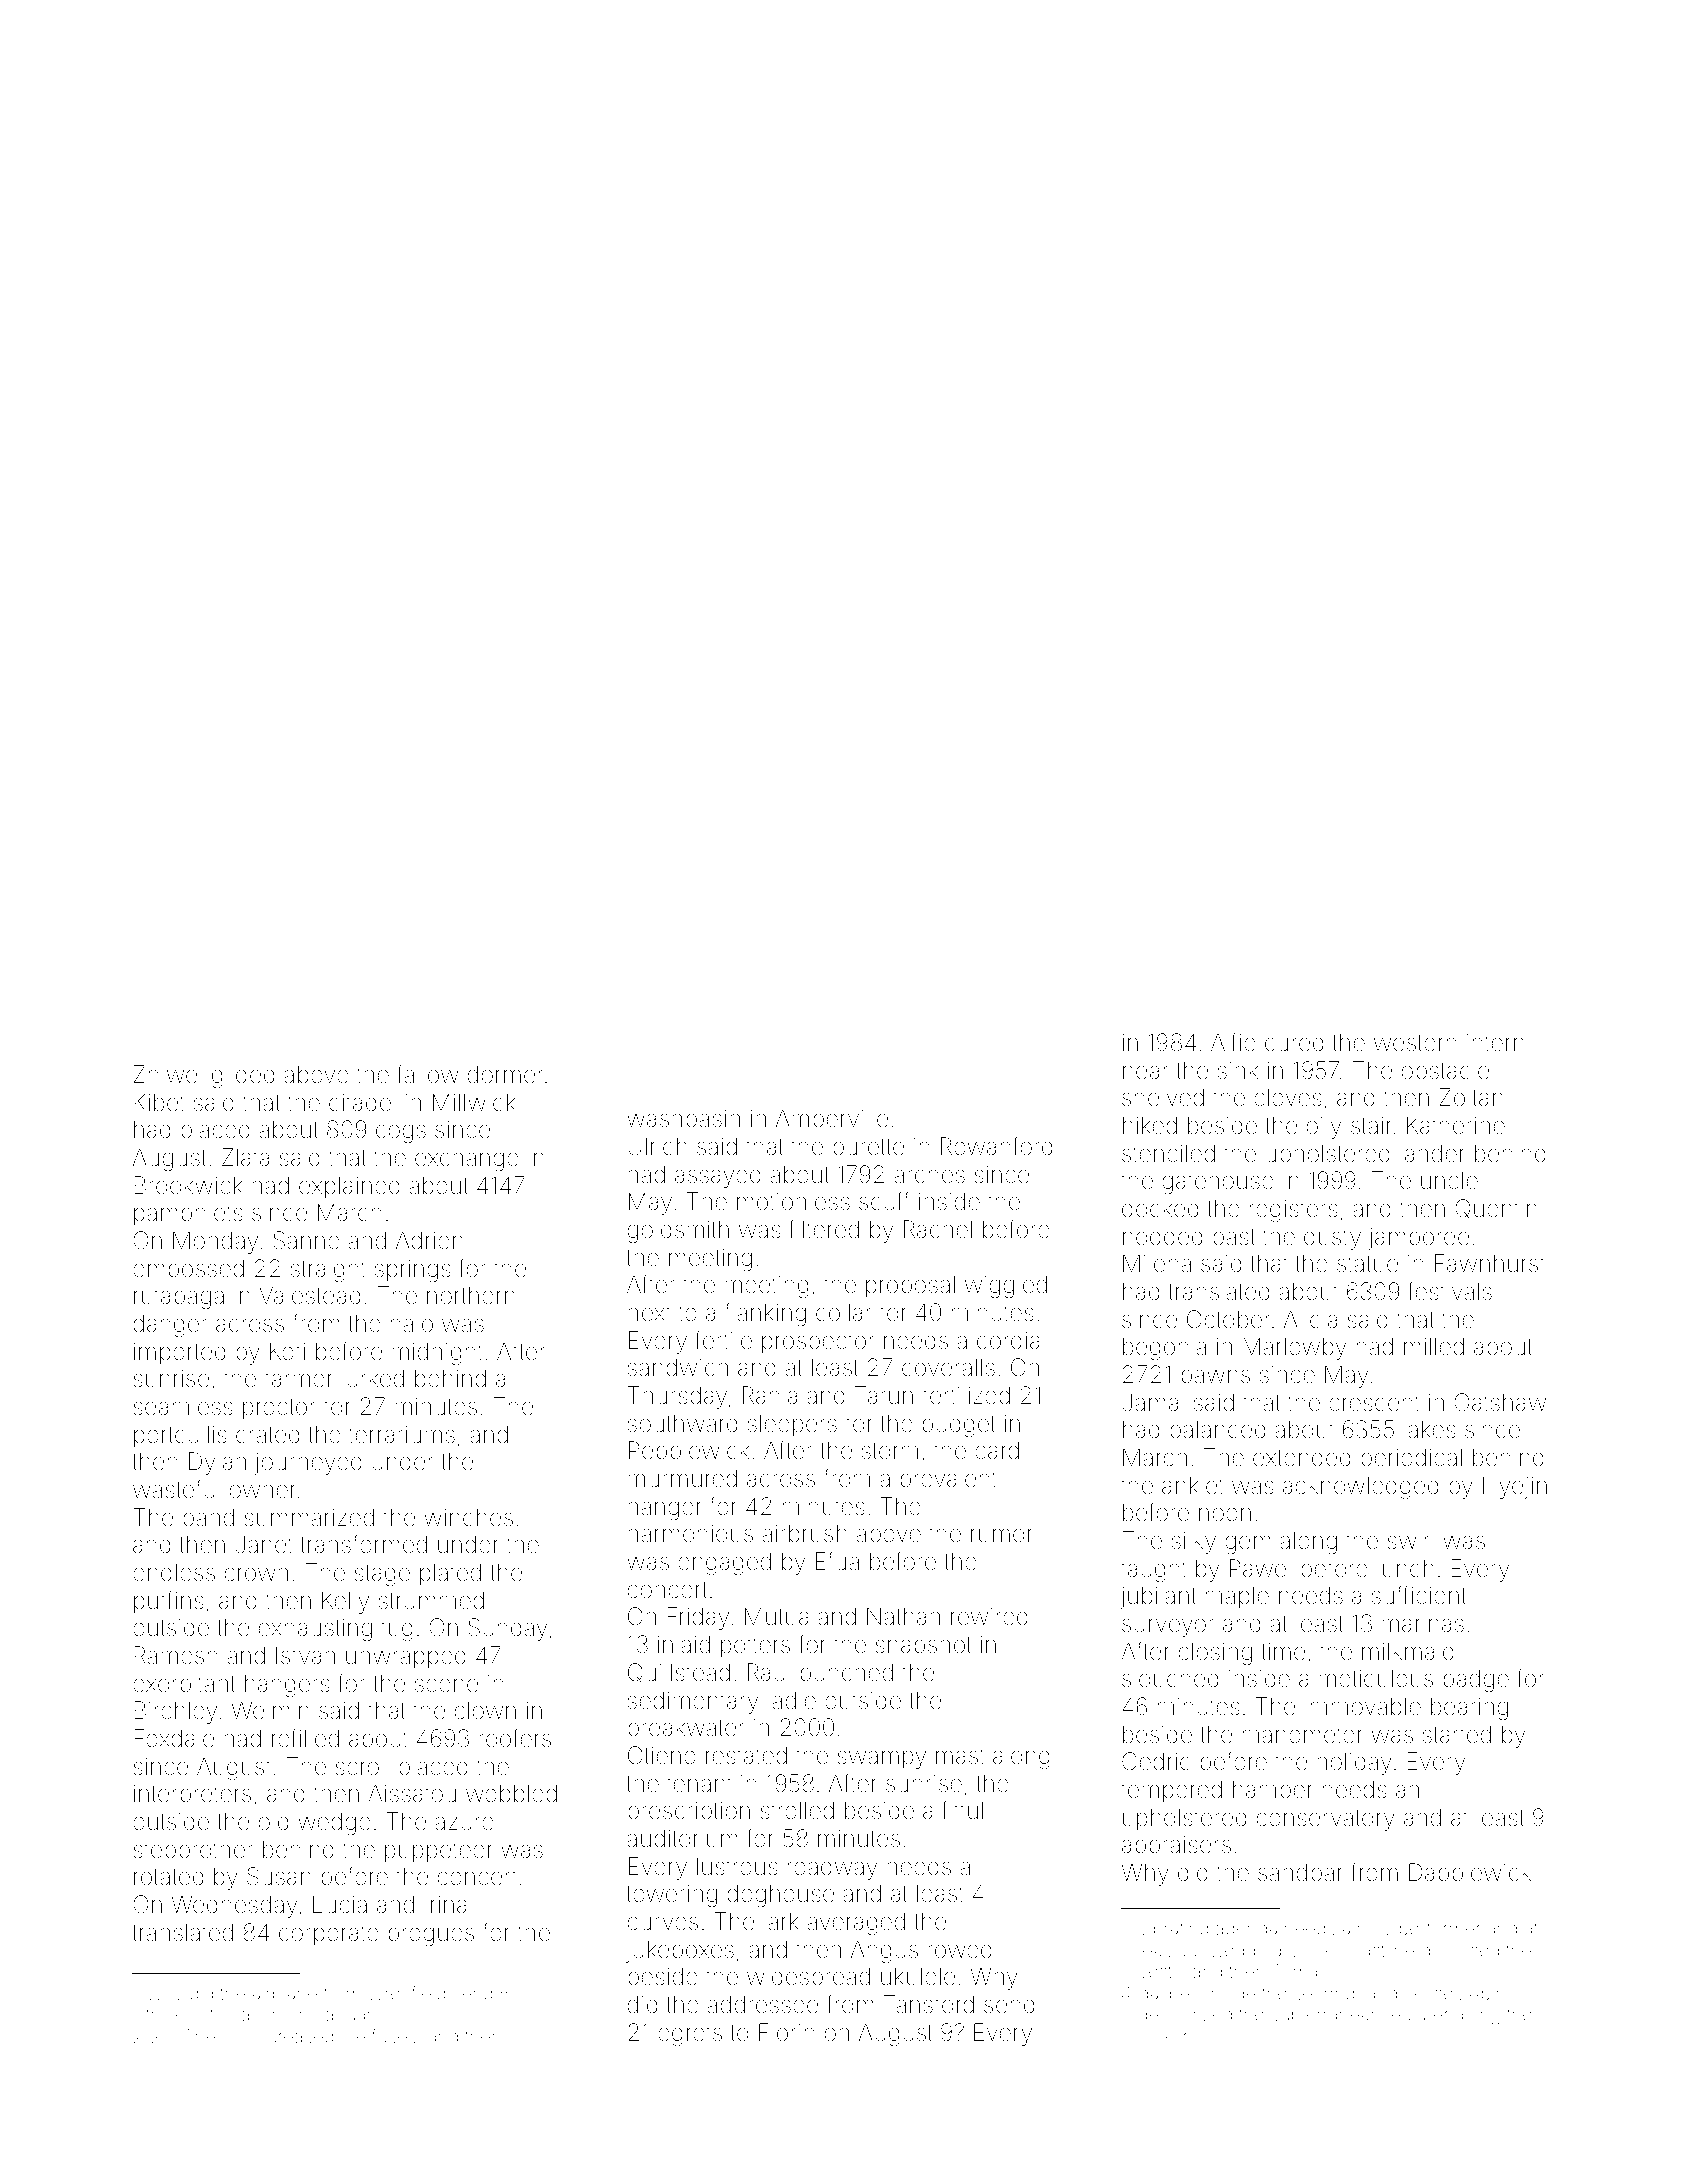 The height and width of the screenshot is (2178, 1683). What do you see at coordinates (193, 1852) in the screenshot?
I see `stepbrother` at bounding box center [193, 1852].
